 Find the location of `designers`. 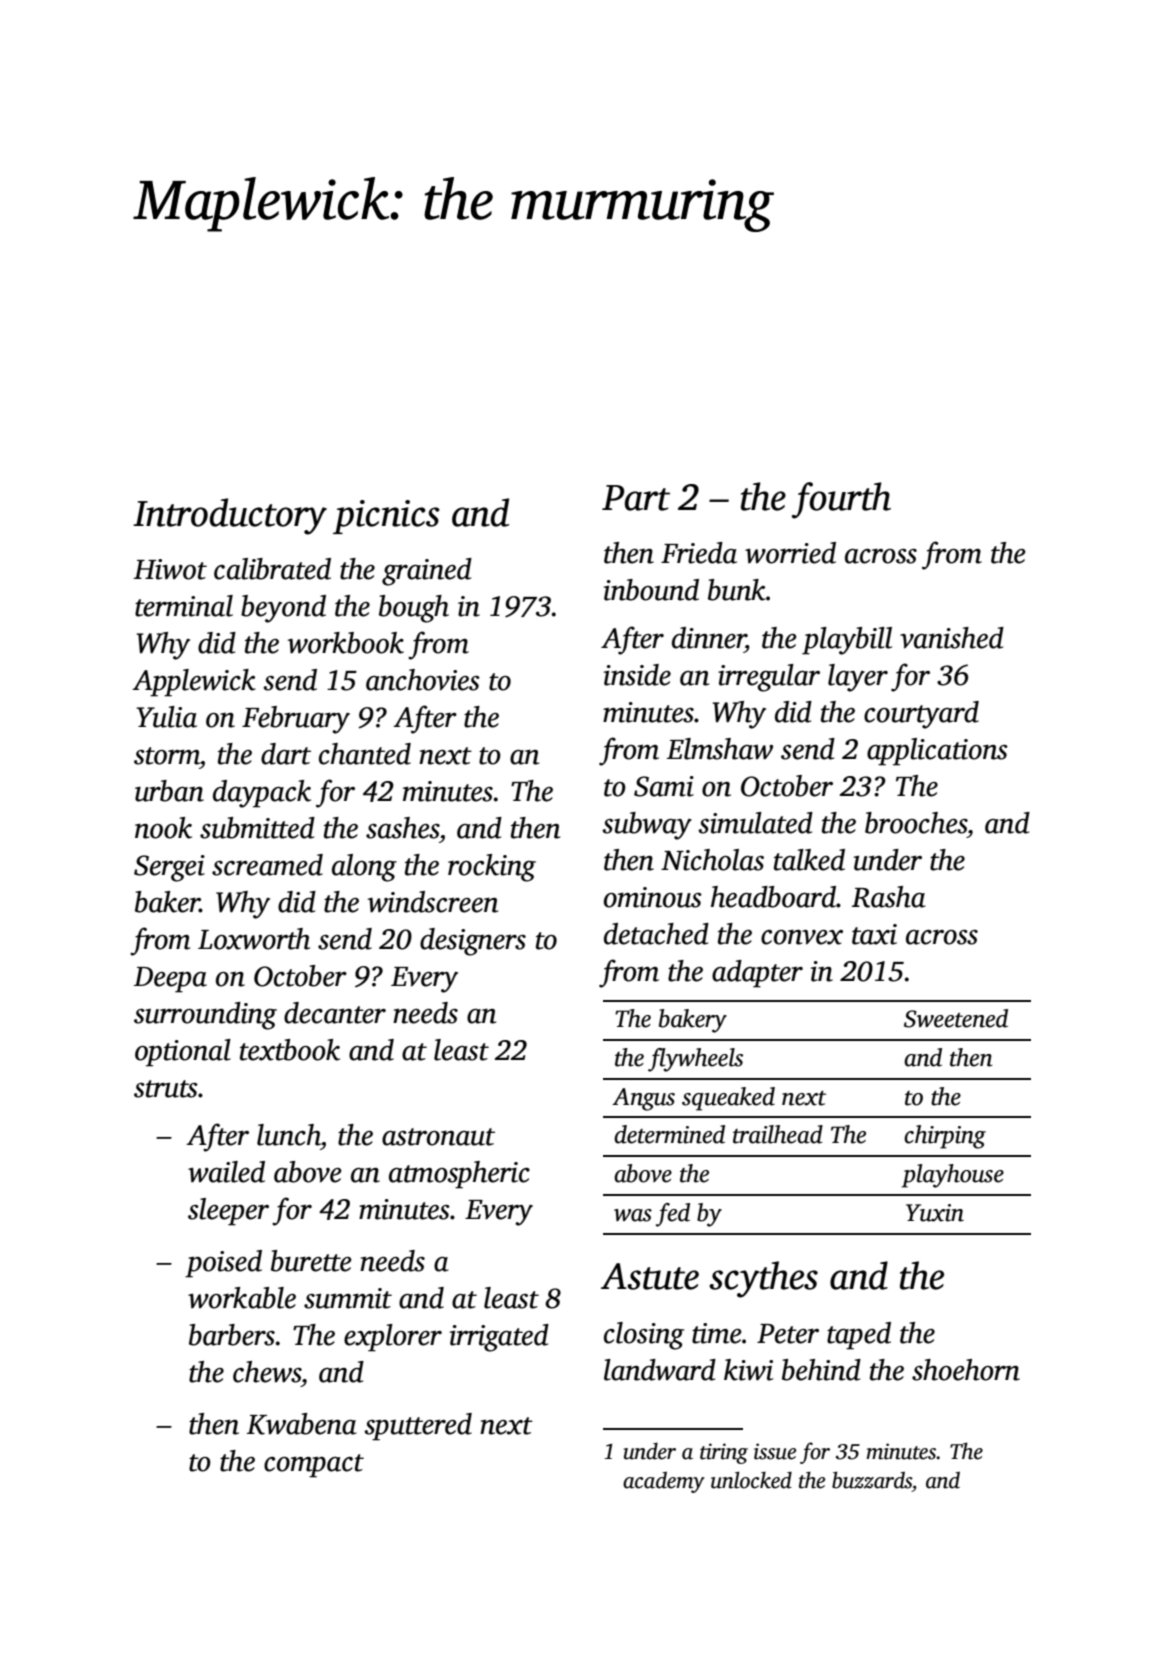

designers is located at coordinates (473, 942).
